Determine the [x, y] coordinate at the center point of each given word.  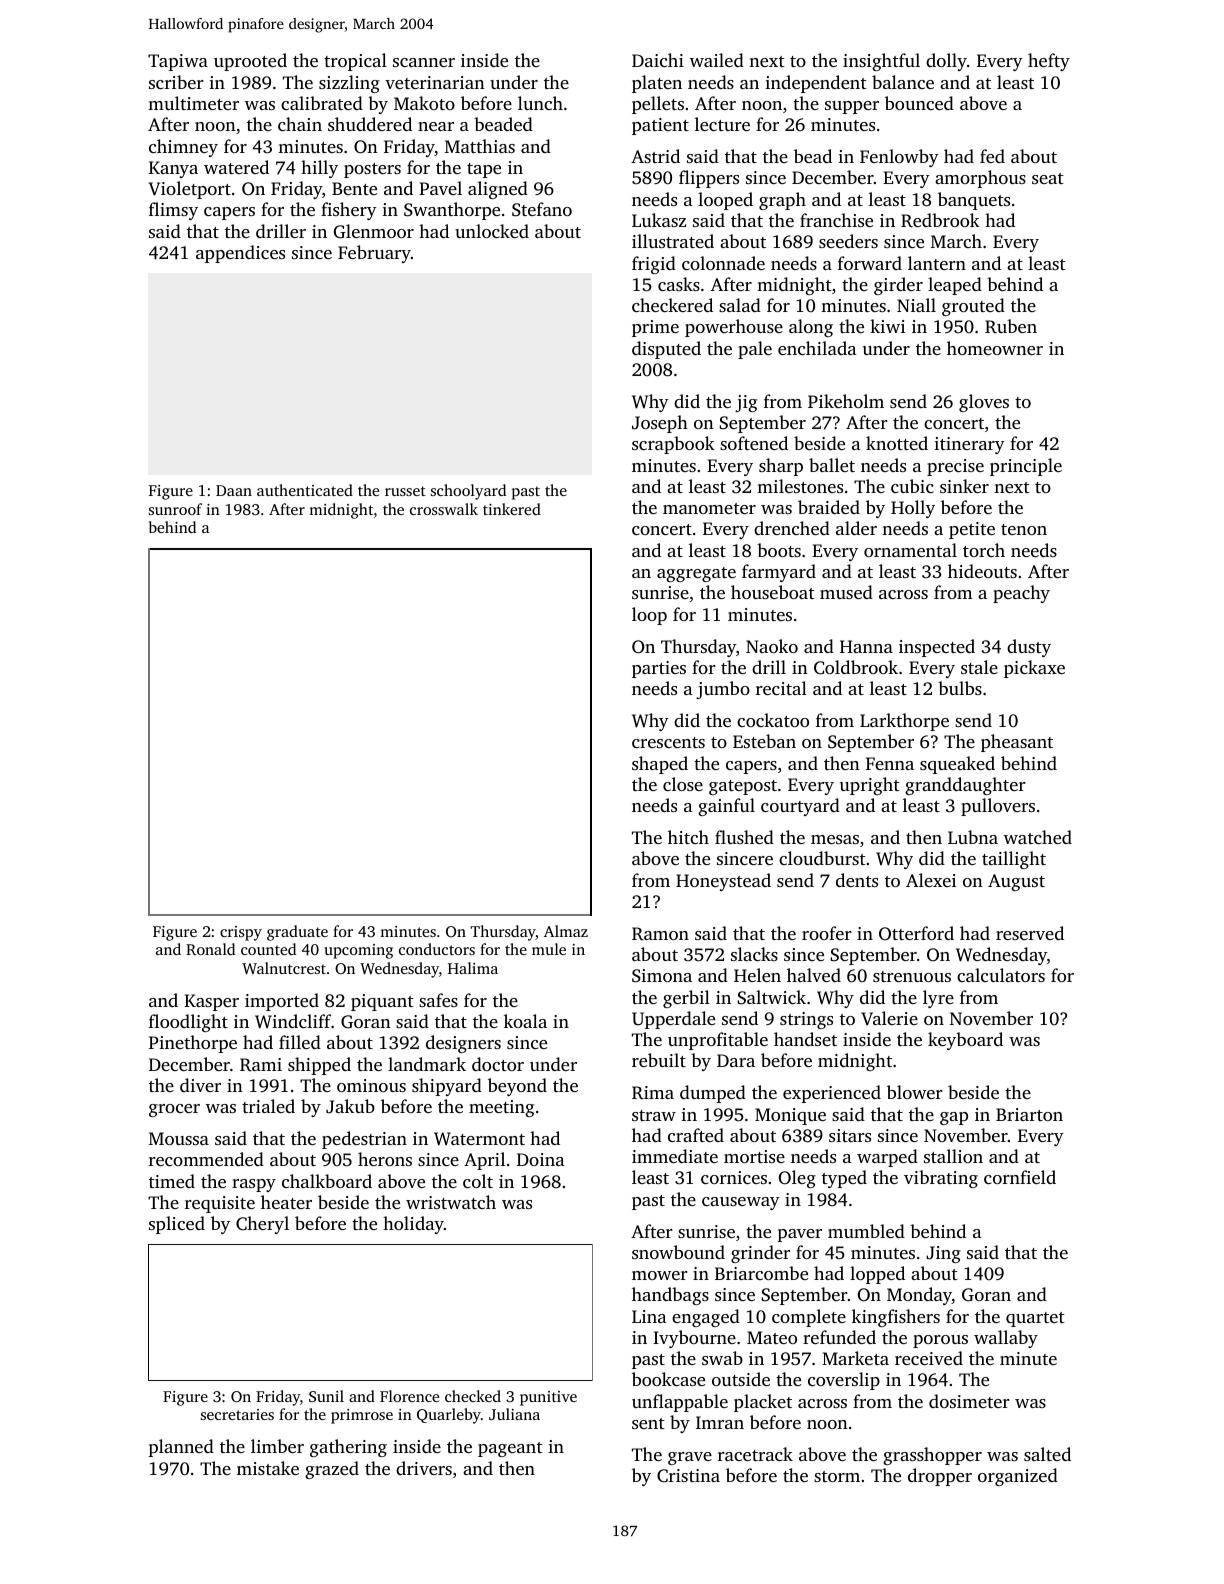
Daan [234, 490]
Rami [261, 1065]
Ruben [1011, 326]
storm [837, 1476]
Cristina [688, 1476]
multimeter [193, 103]
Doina [541, 1159]
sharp [781, 467]
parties [659, 669]
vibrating [941, 1179]
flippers [709, 179]
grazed [332, 1470]
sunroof [175, 509]
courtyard [800, 807]
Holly [913, 509]
